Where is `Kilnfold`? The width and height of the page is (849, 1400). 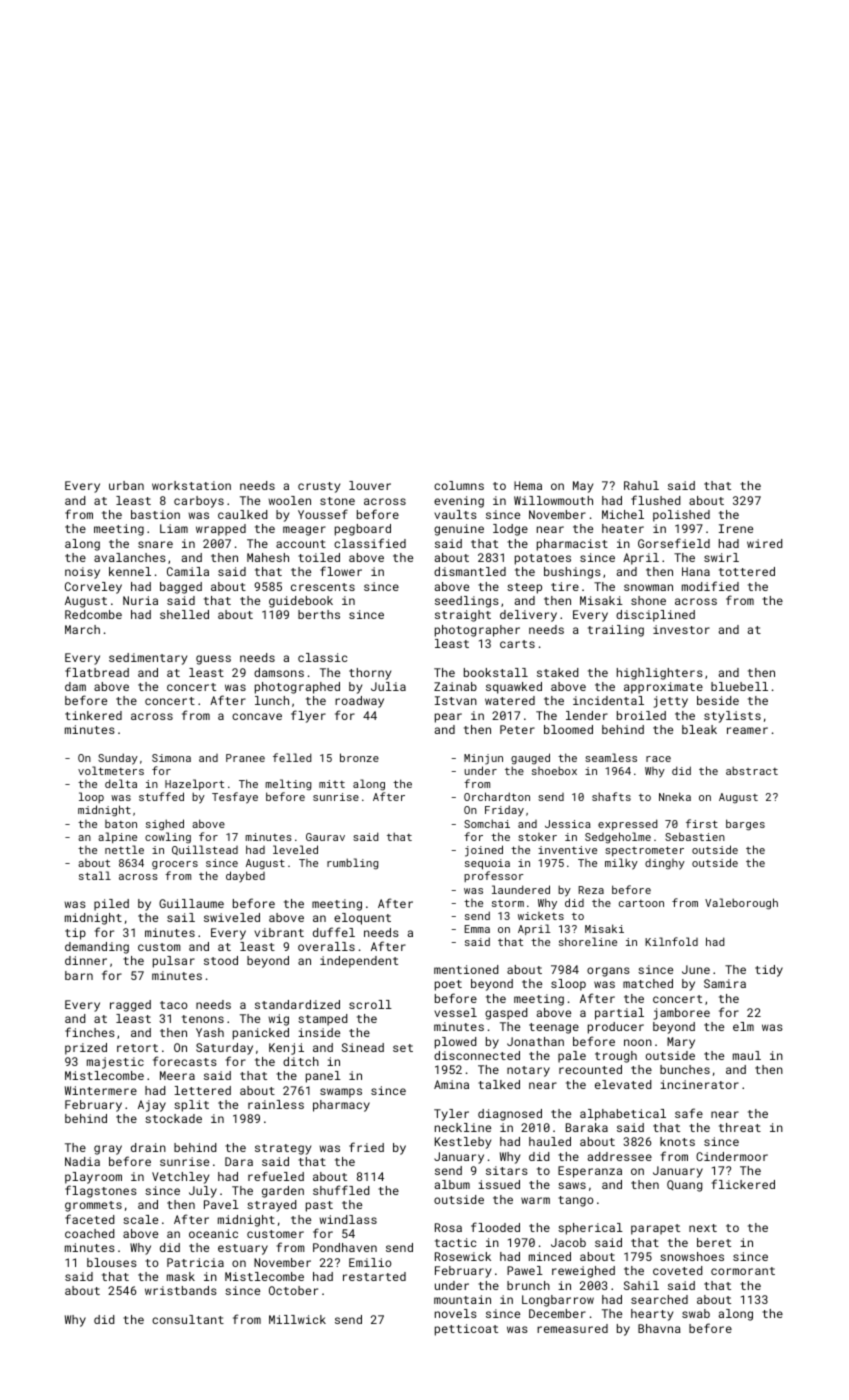
Kilnfold is located at coordinates (671, 941).
